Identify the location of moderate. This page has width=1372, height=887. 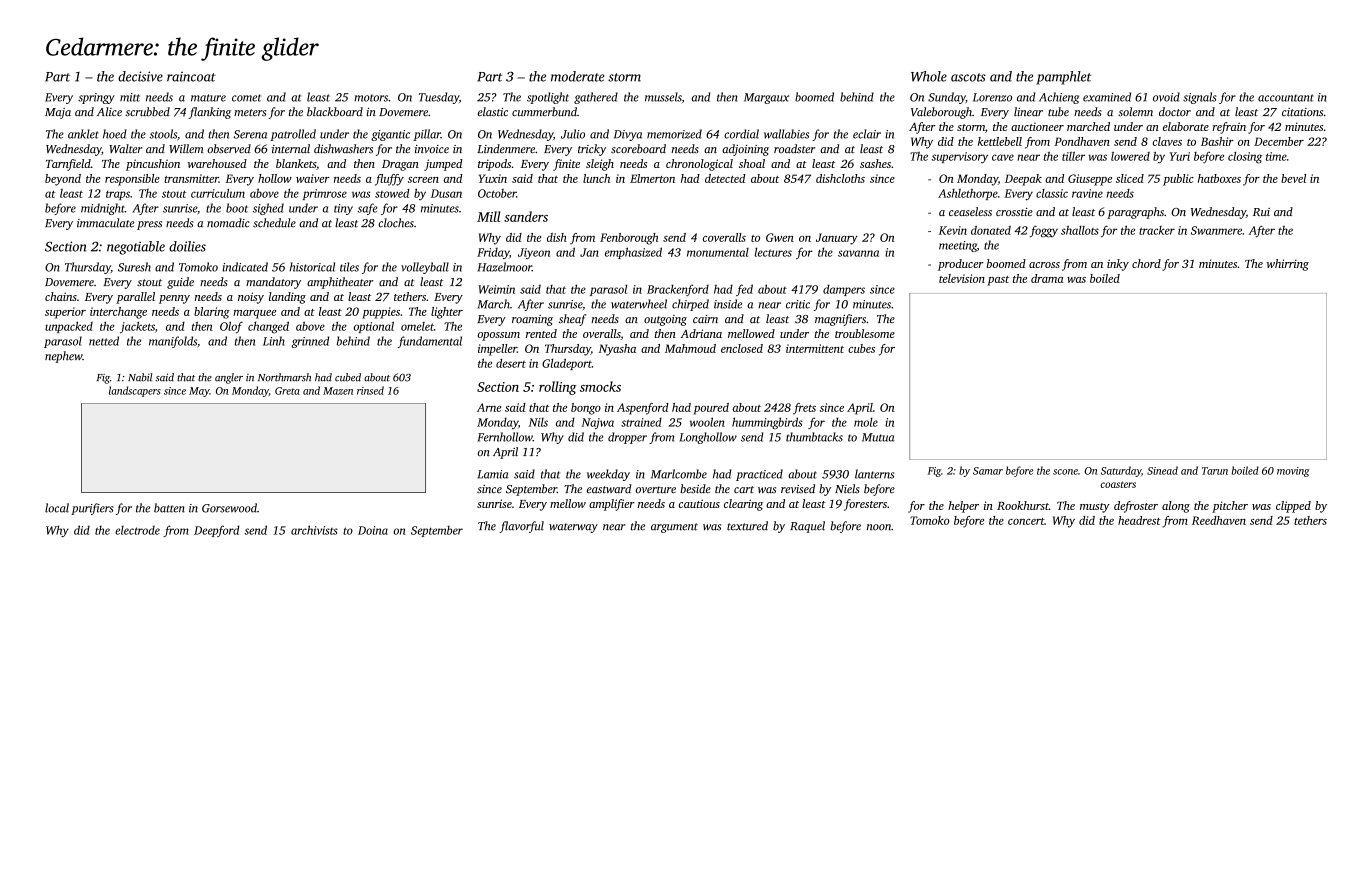
(577, 76).
